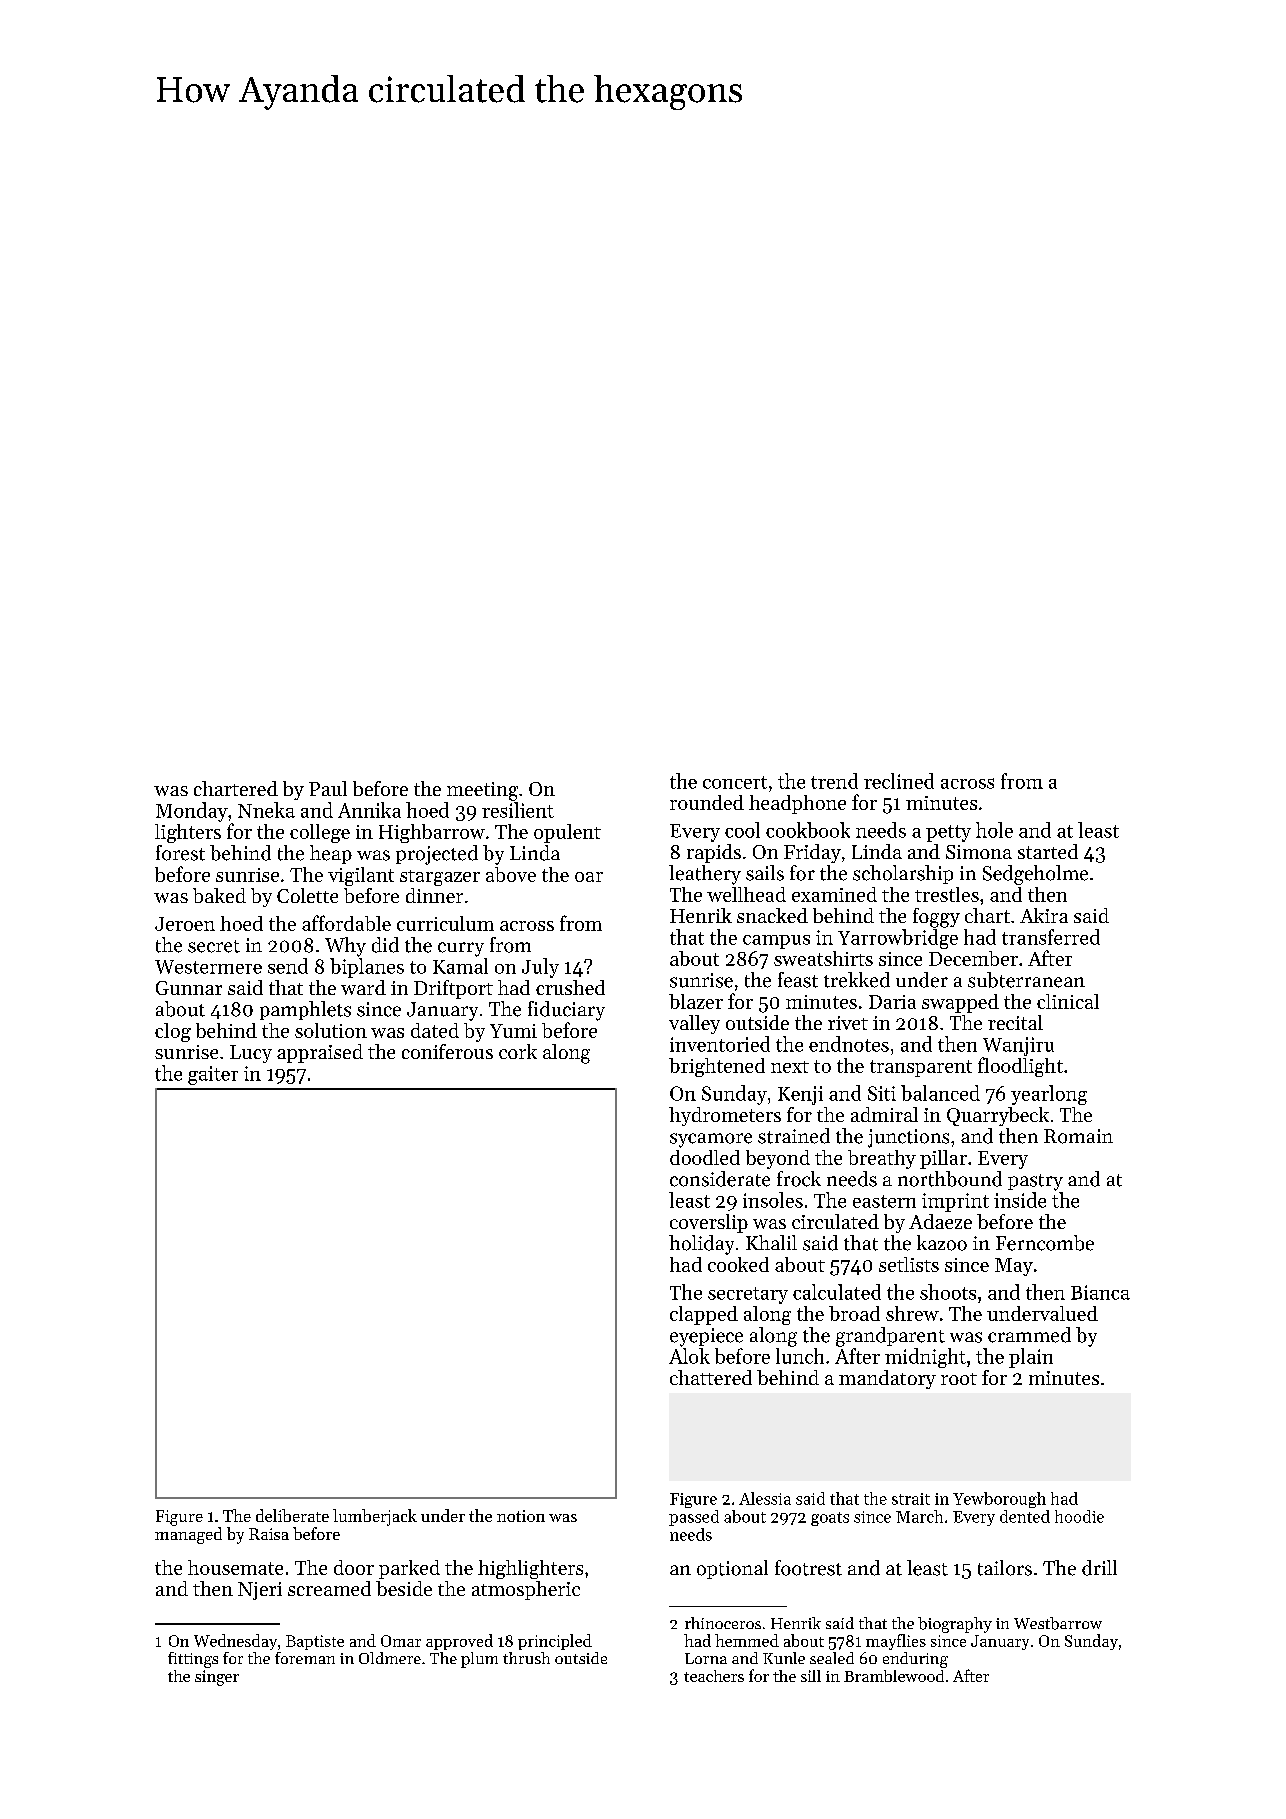 This page has height=1819, width=1286. Describe the element at coordinates (735, 782) in the page. I see `concert` at that location.
